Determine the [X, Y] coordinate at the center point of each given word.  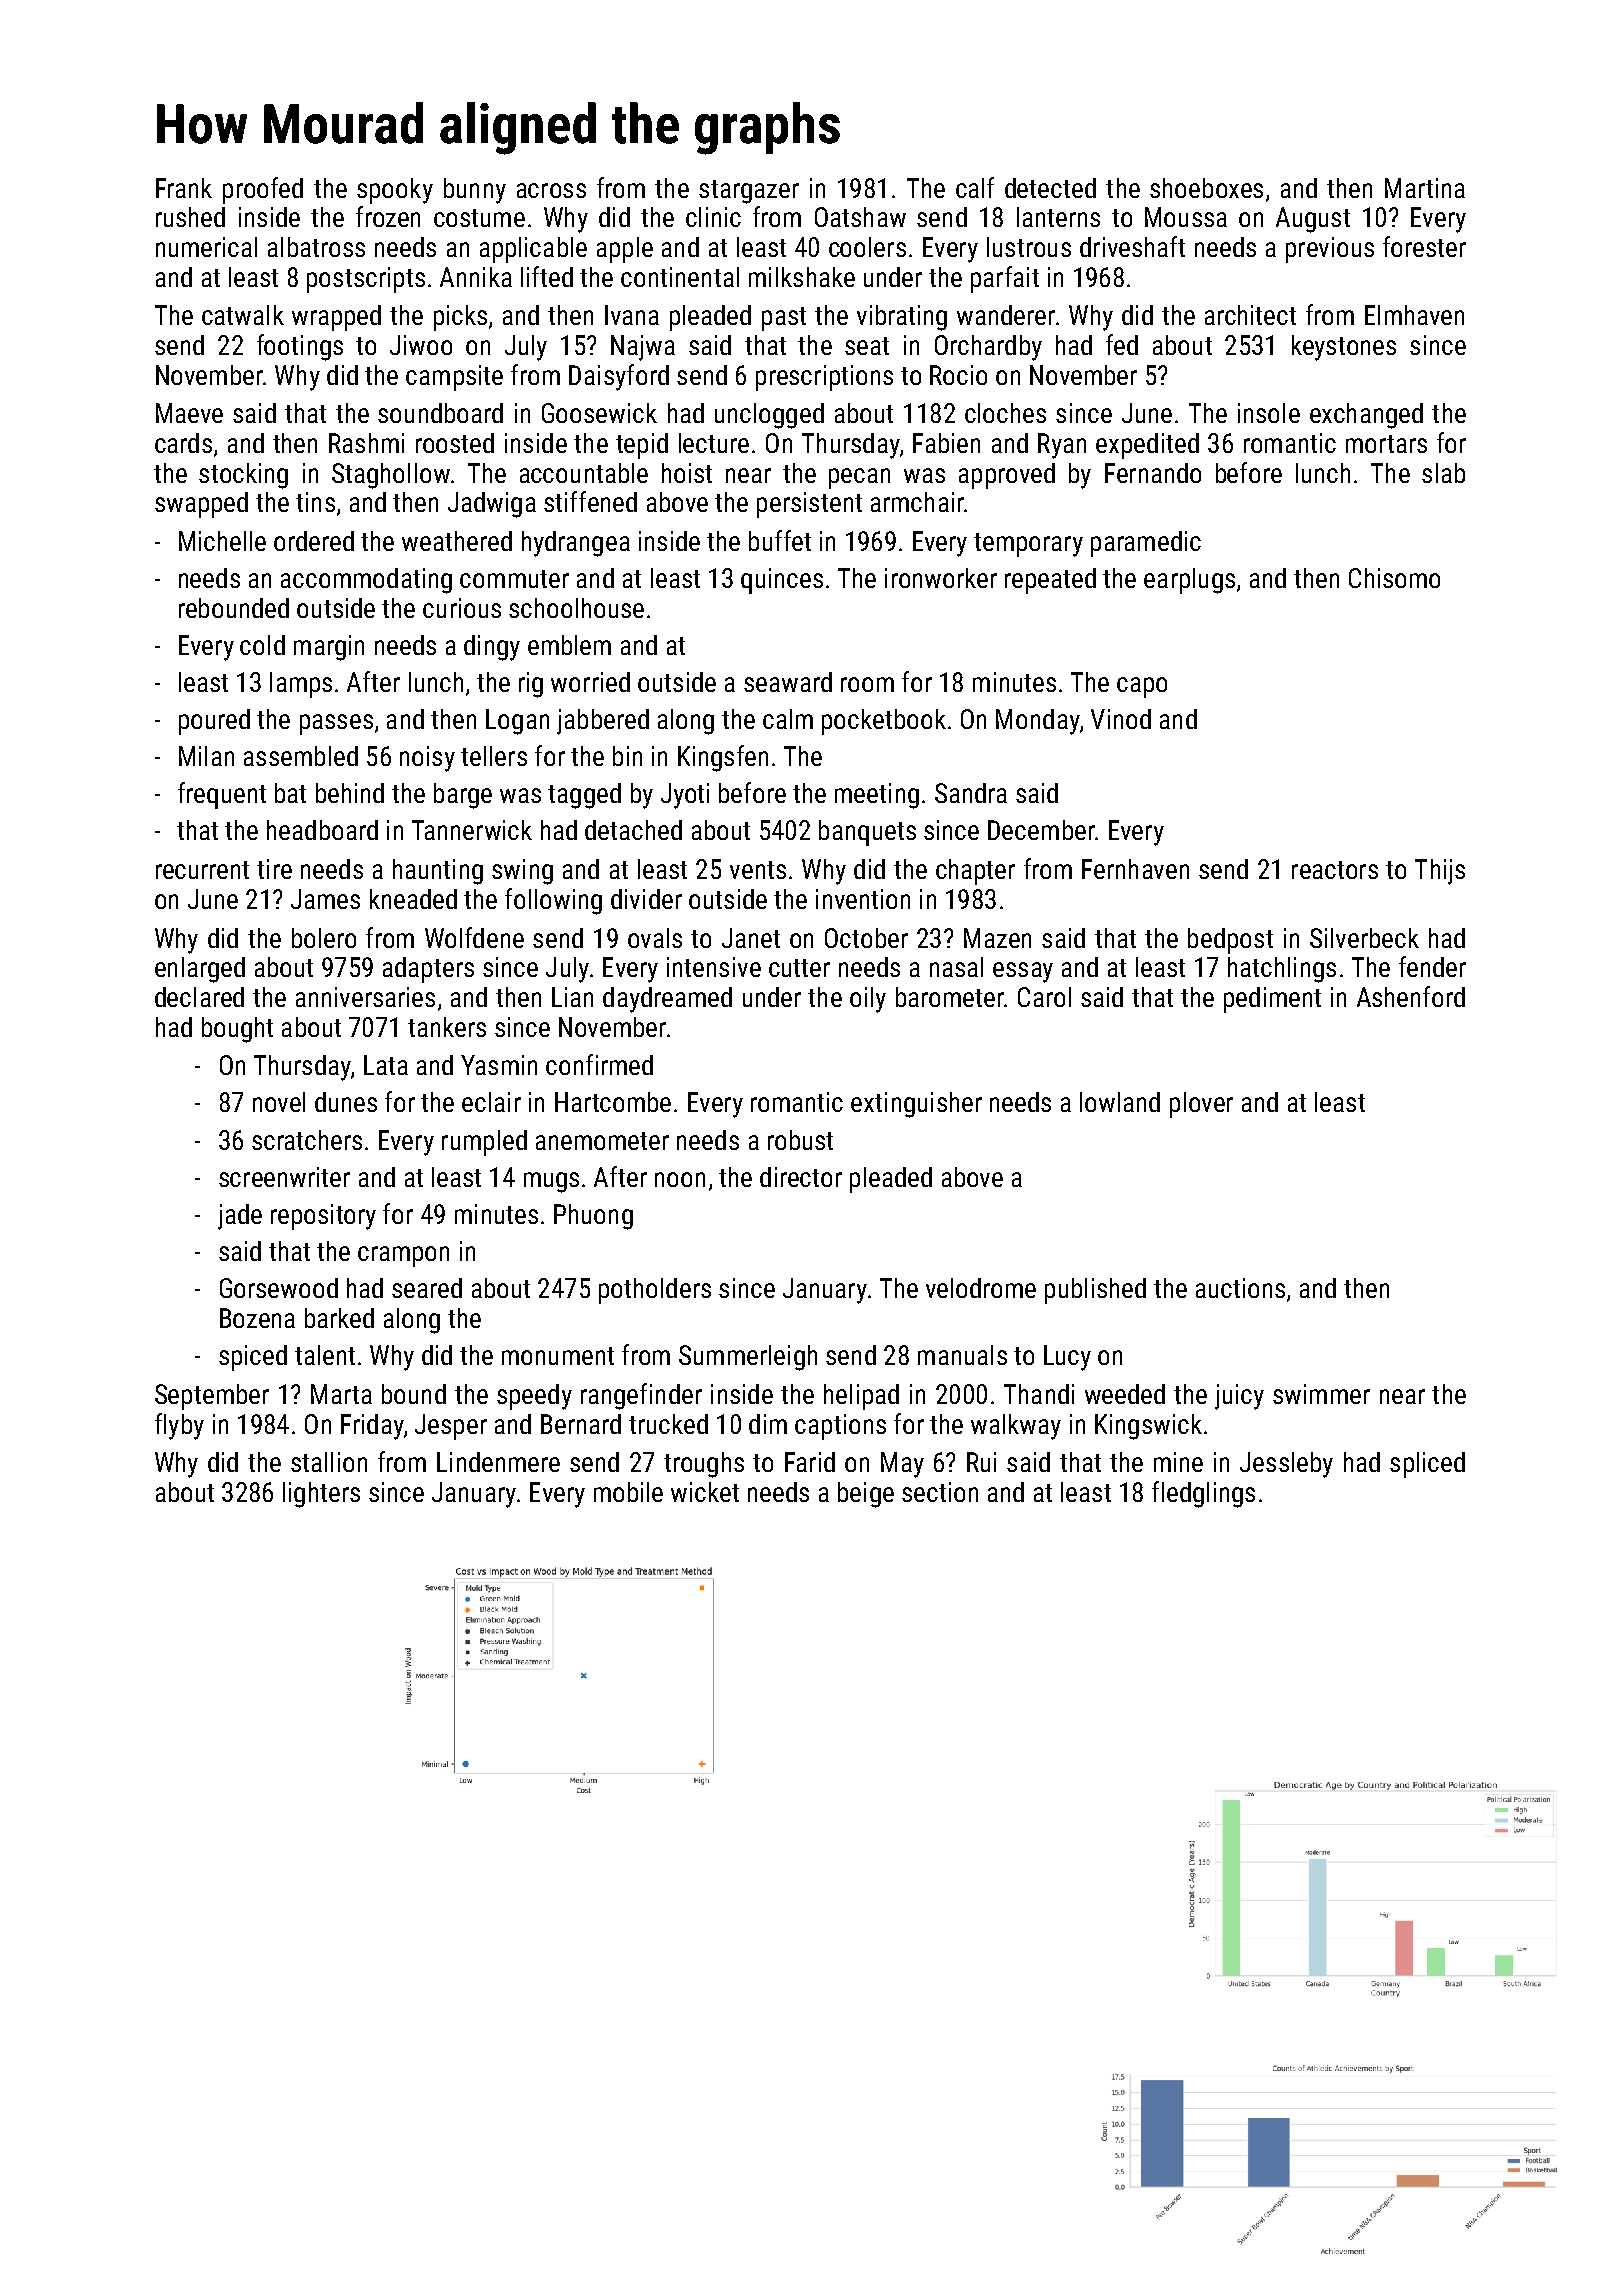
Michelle [222, 541]
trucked [668, 1424]
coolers [867, 247]
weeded [1125, 1394]
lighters [321, 1495]
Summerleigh [748, 1358]
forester [1424, 246]
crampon [403, 1256]
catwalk [243, 315]
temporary [1028, 545]
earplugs [1189, 581]
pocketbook [884, 722]
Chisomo [1394, 578]
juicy [1239, 1397]
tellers [494, 756]
